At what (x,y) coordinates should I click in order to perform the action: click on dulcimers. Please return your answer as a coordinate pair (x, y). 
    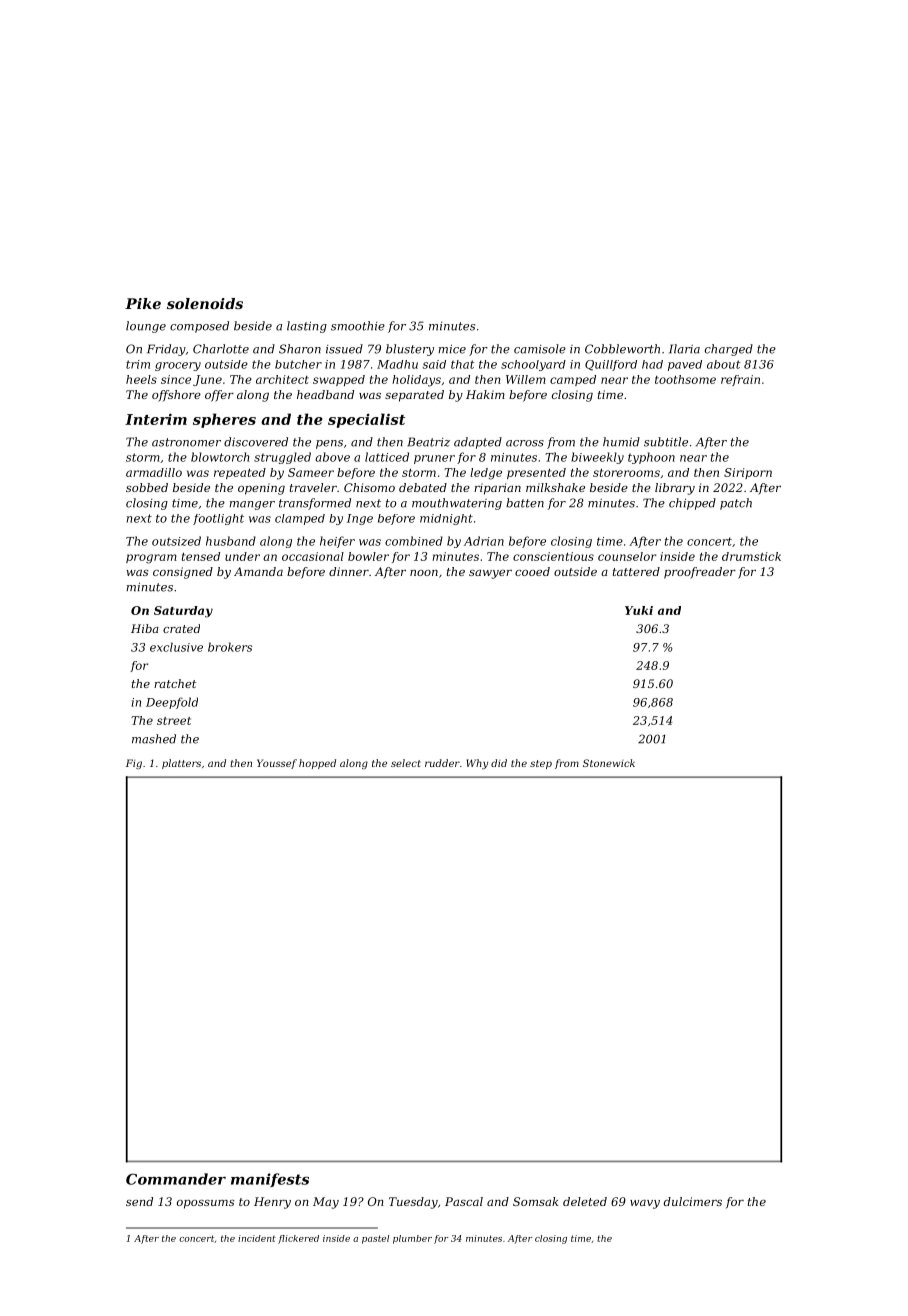
    Looking at the image, I should click on (693, 1201).
